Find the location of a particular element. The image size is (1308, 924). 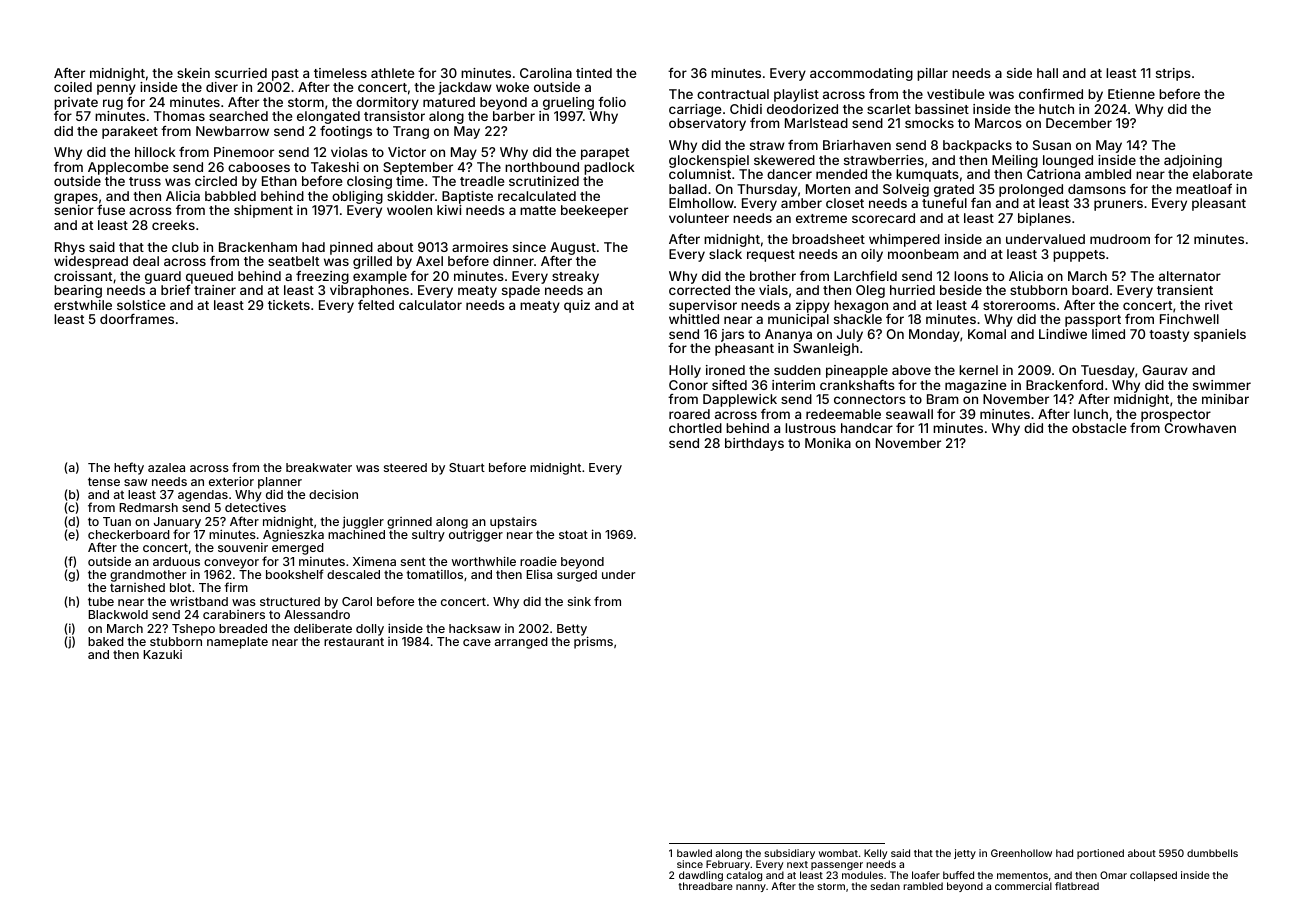

treadle is located at coordinates (482, 181).
